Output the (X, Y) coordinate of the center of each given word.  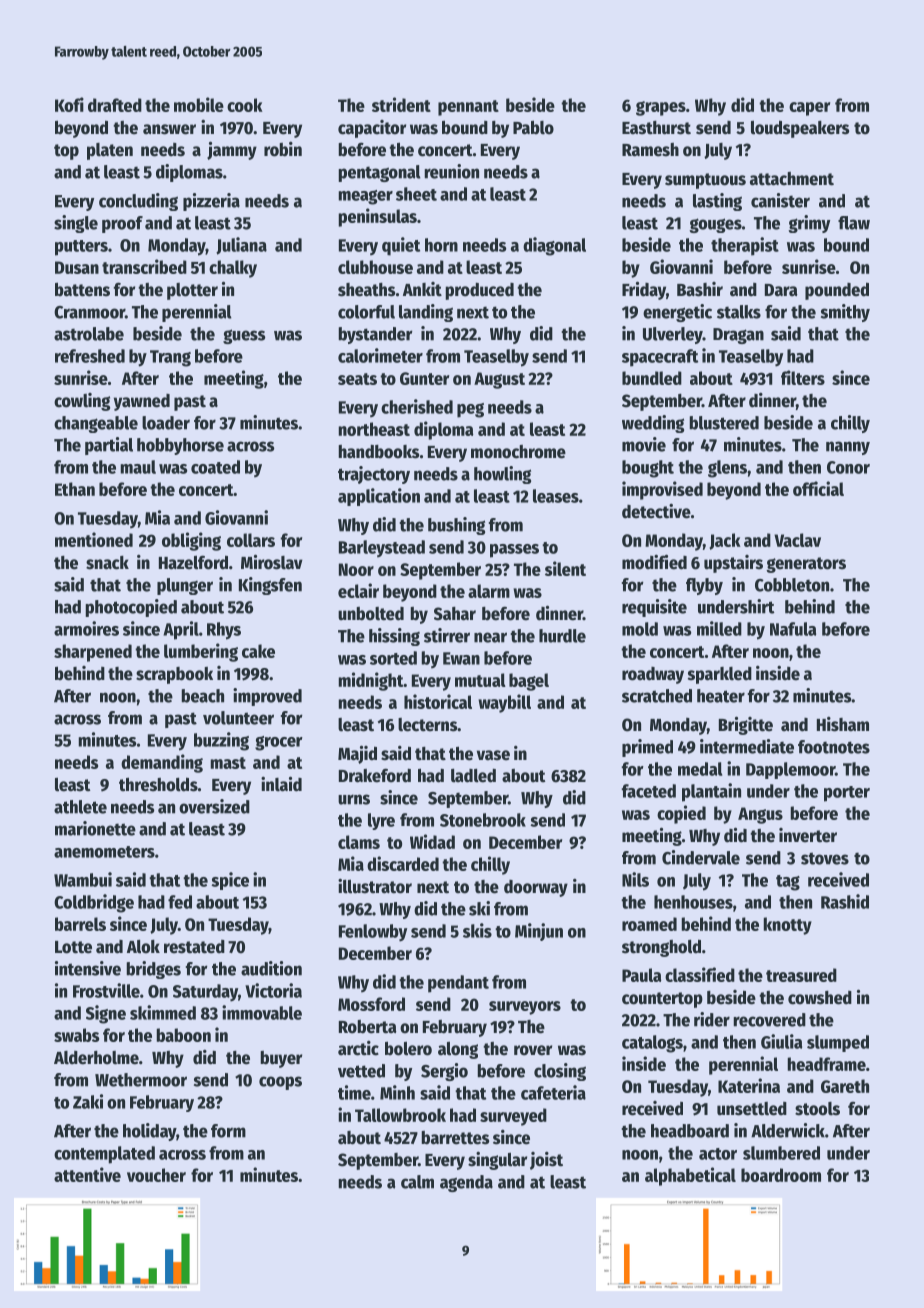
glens (727, 469)
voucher (156, 1175)
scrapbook (174, 675)
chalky (233, 269)
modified (654, 562)
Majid (357, 754)
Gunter (424, 378)
